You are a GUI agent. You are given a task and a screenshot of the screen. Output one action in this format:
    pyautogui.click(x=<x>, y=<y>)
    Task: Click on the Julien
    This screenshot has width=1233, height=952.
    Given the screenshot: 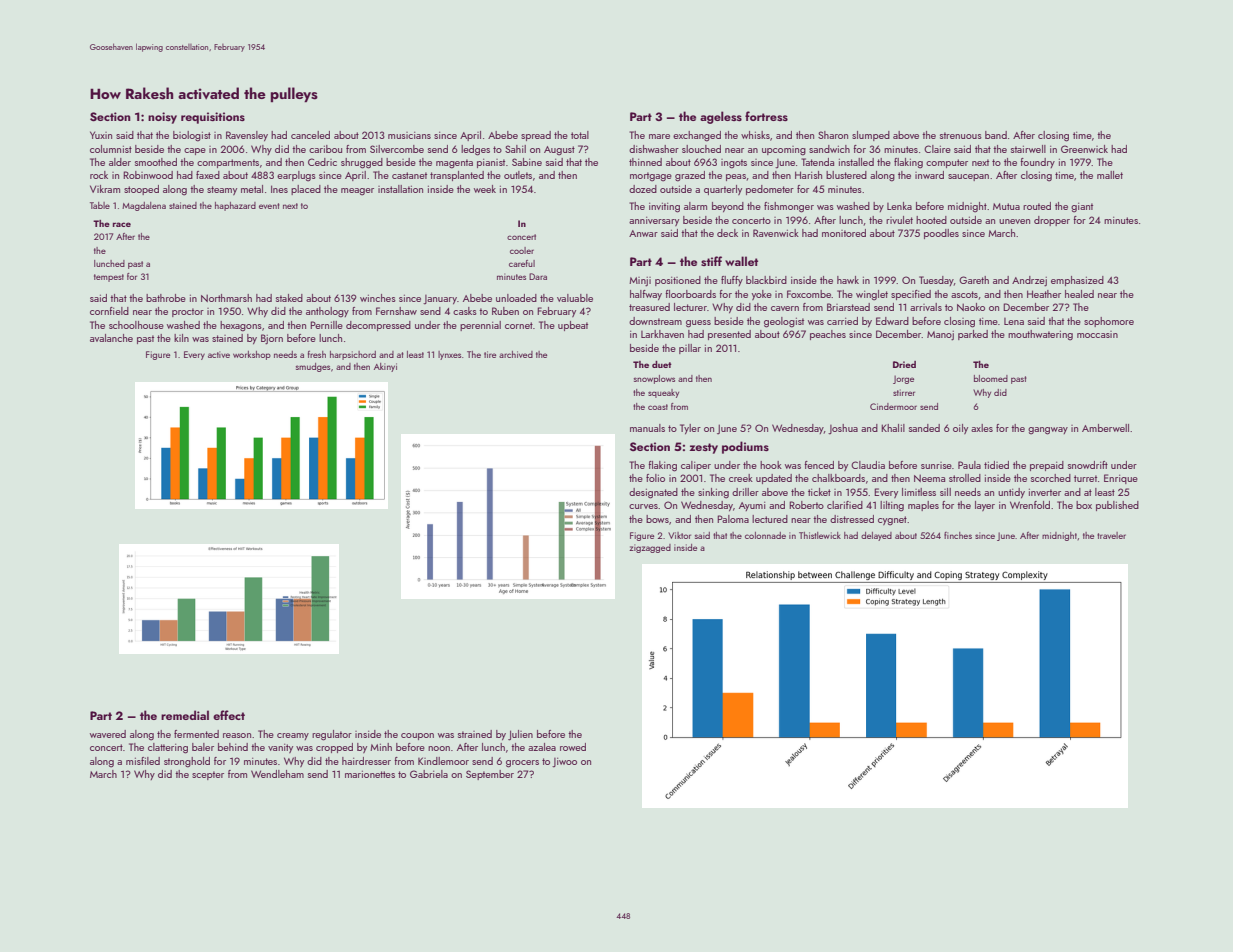 What is the action you would take?
    pyautogui.click(x=520, y=735)
